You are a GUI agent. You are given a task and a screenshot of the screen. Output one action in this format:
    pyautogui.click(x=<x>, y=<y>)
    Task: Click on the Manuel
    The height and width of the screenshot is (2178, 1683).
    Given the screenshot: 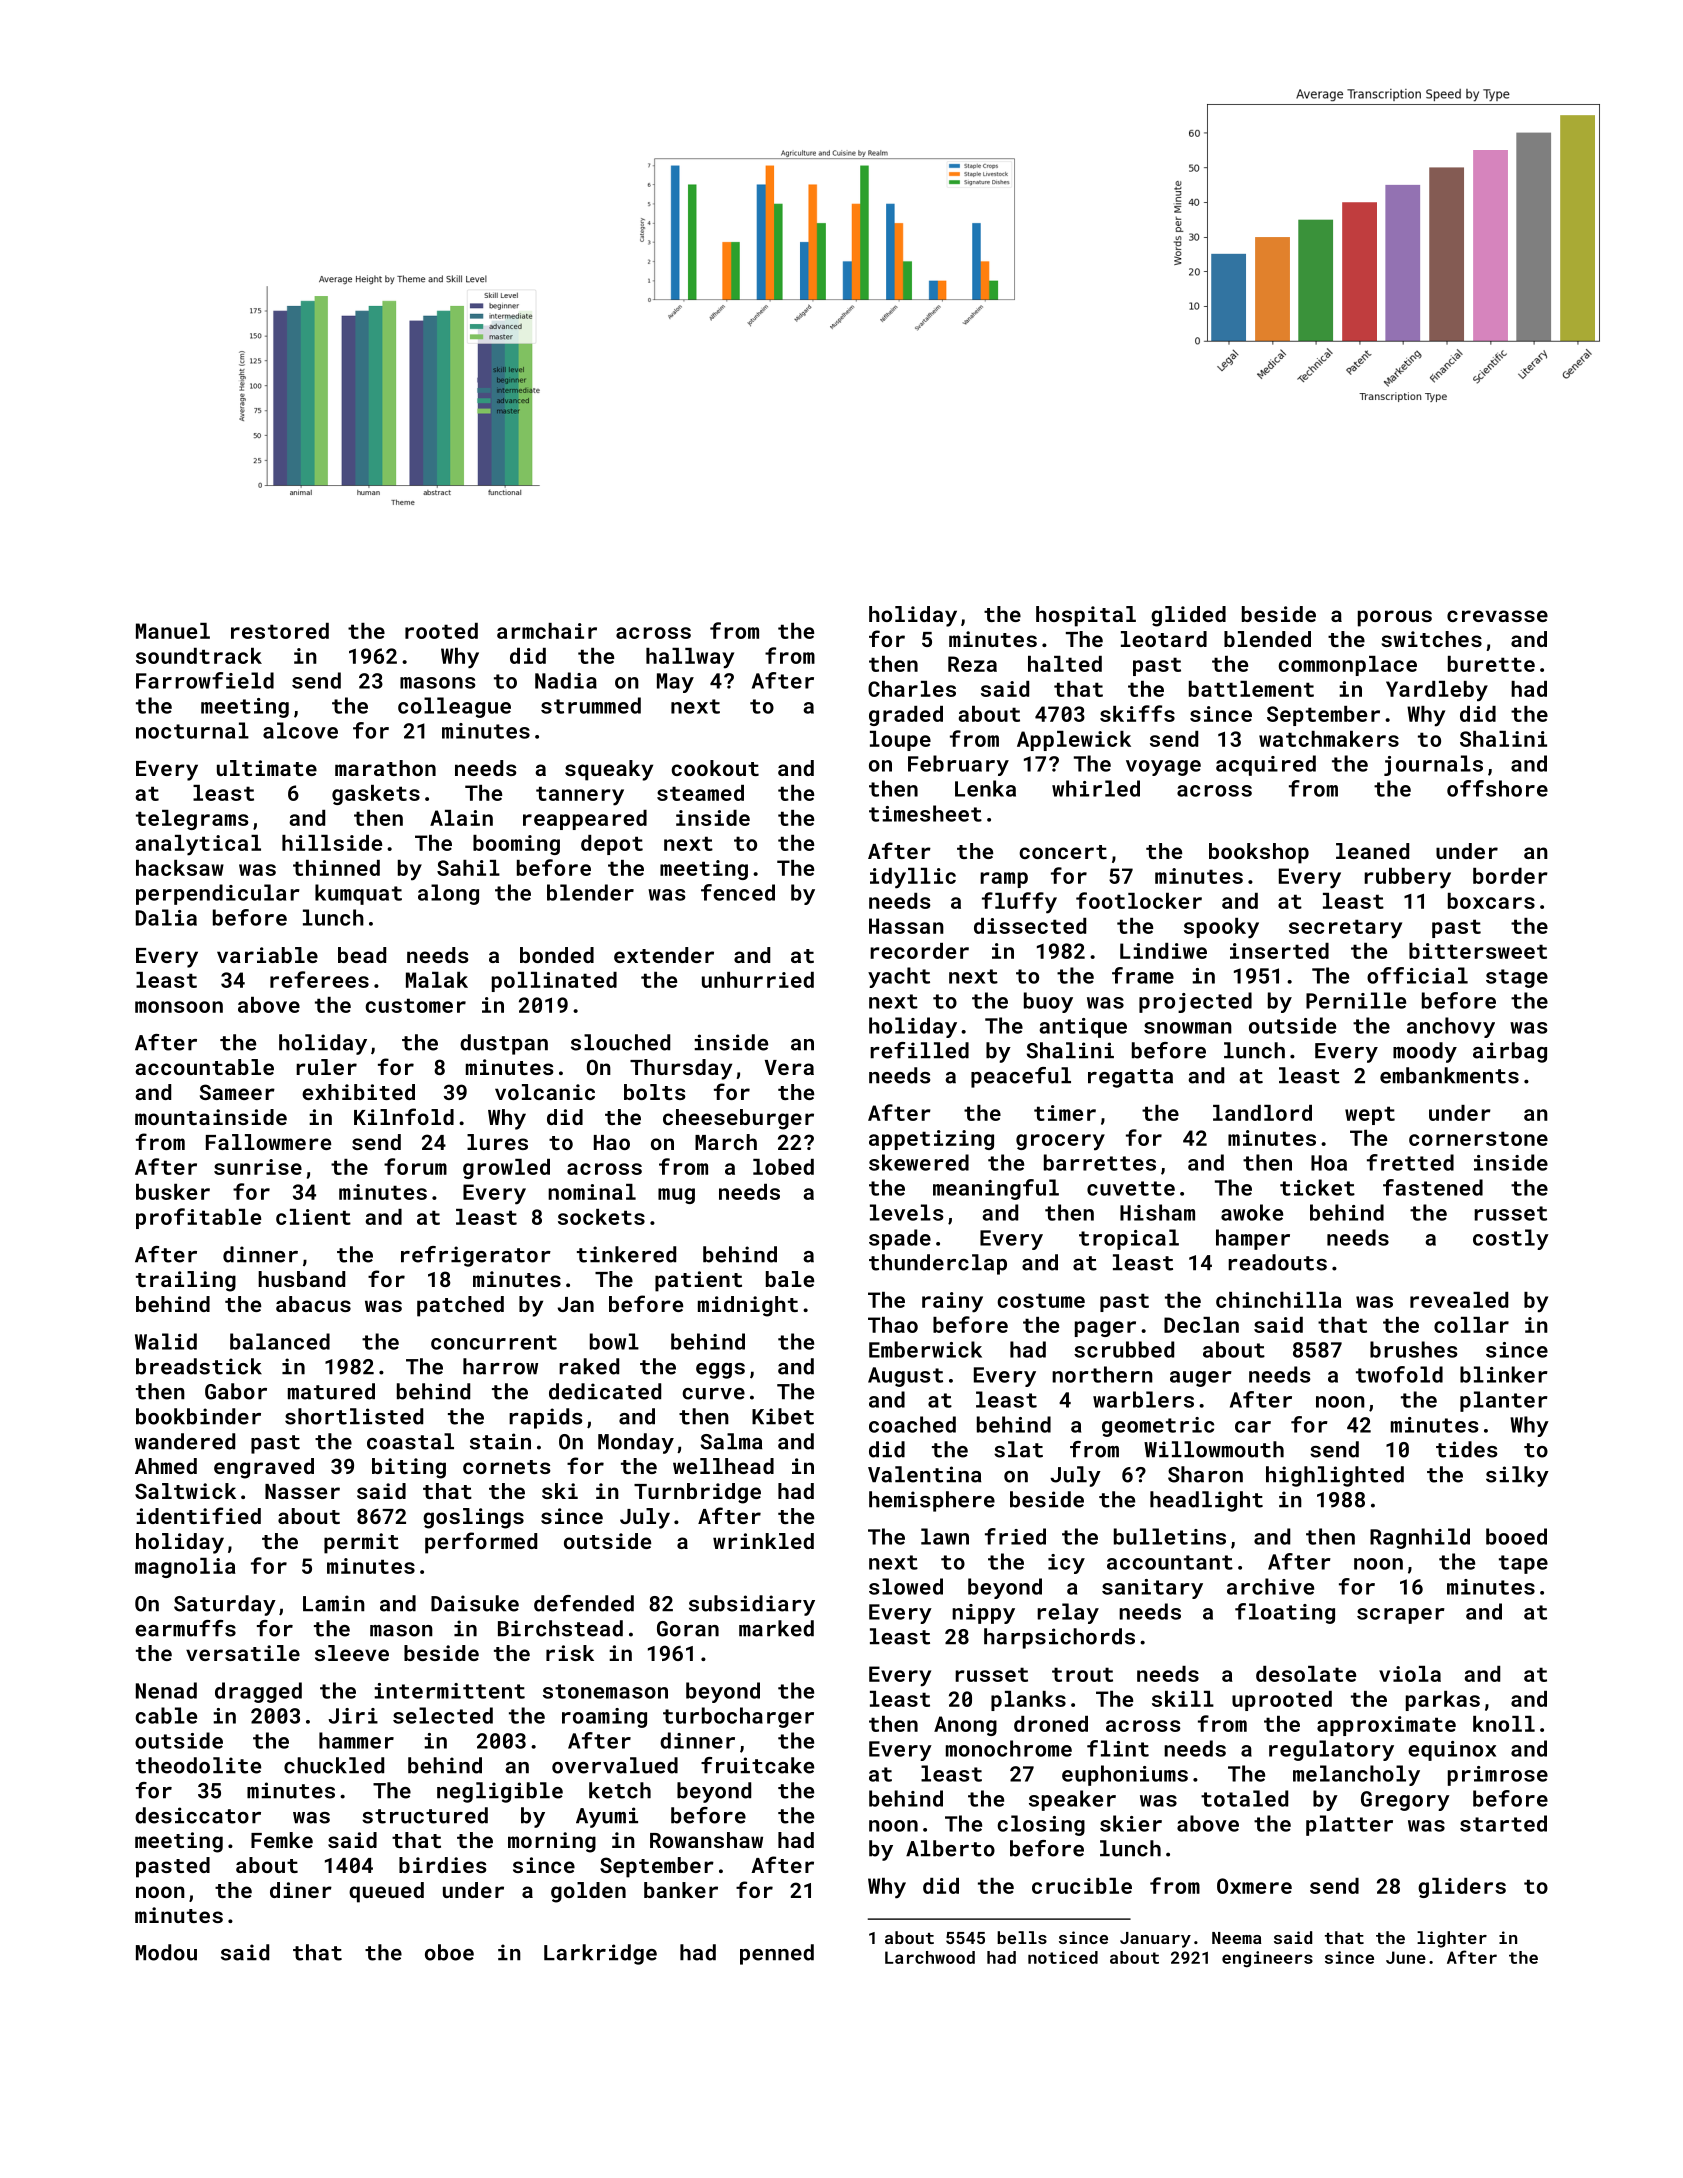 What is the action you would take?
    pyautogui.click(x=173, y=631)
